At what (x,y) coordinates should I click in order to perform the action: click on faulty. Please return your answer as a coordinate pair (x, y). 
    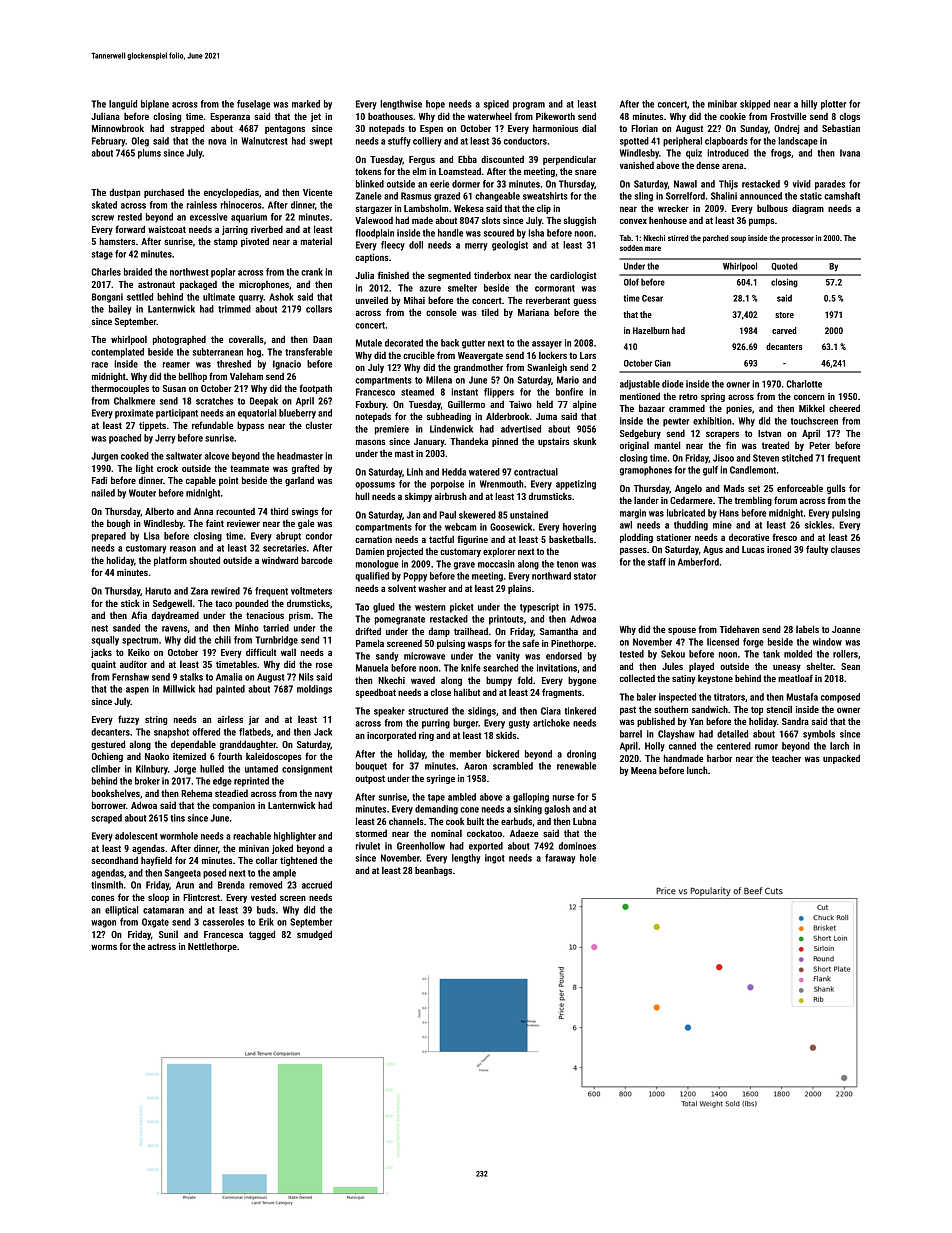
    Looking at the image, I should click on (817, 550).
